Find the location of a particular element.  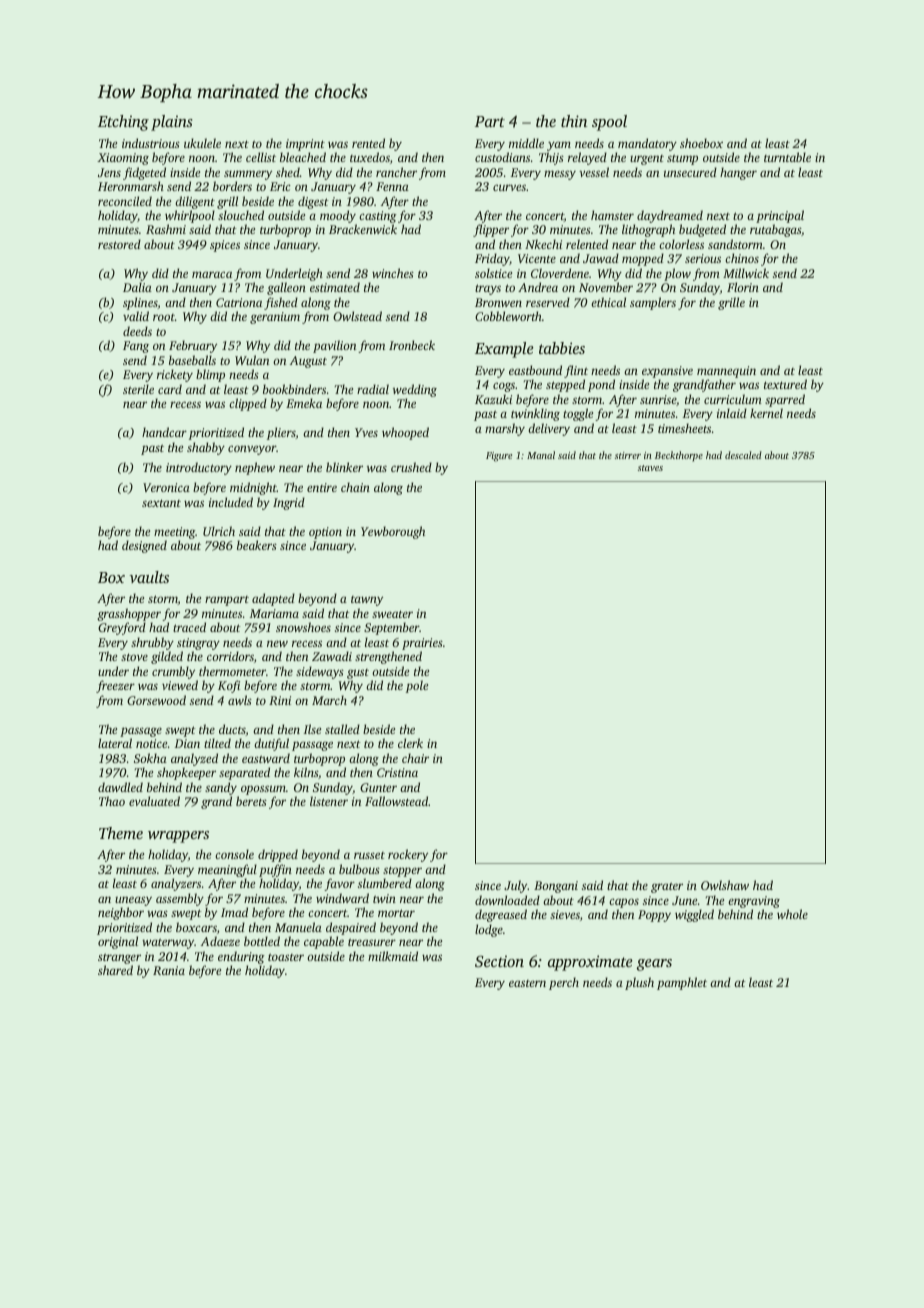

Bongani is located at coordinates (556, 887).
